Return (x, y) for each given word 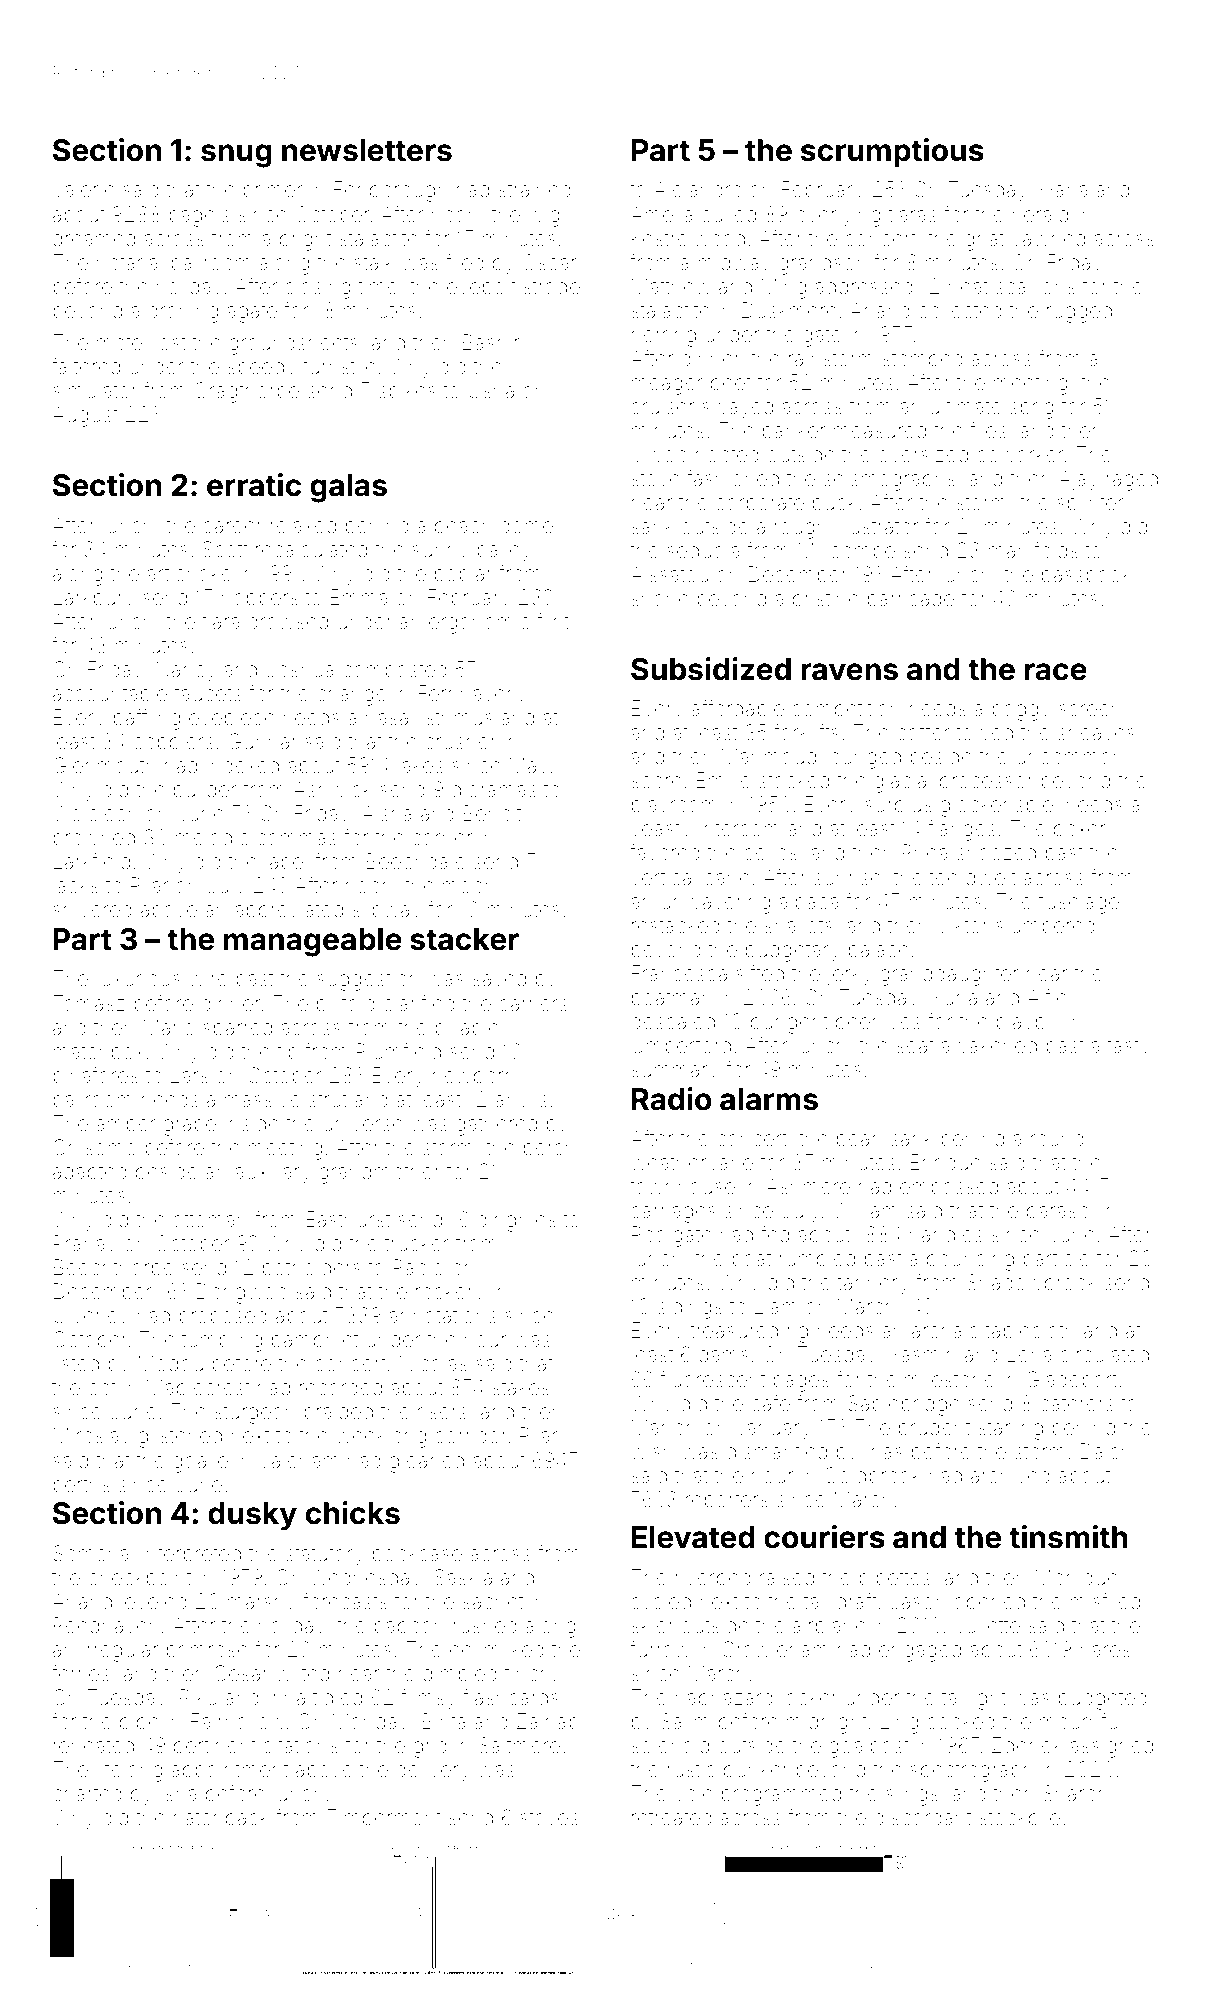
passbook (1086, 576)
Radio (672, 1099)
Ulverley (90, 1318)
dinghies (516, 1222)
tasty (1128, 1048)
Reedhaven (106, 1625)
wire (208, 978)
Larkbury (94, 600)
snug (236, 156)
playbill (1027, 1024)
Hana (1064, 189)
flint (553, 621)
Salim (685, 1721)
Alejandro (698, 191)
